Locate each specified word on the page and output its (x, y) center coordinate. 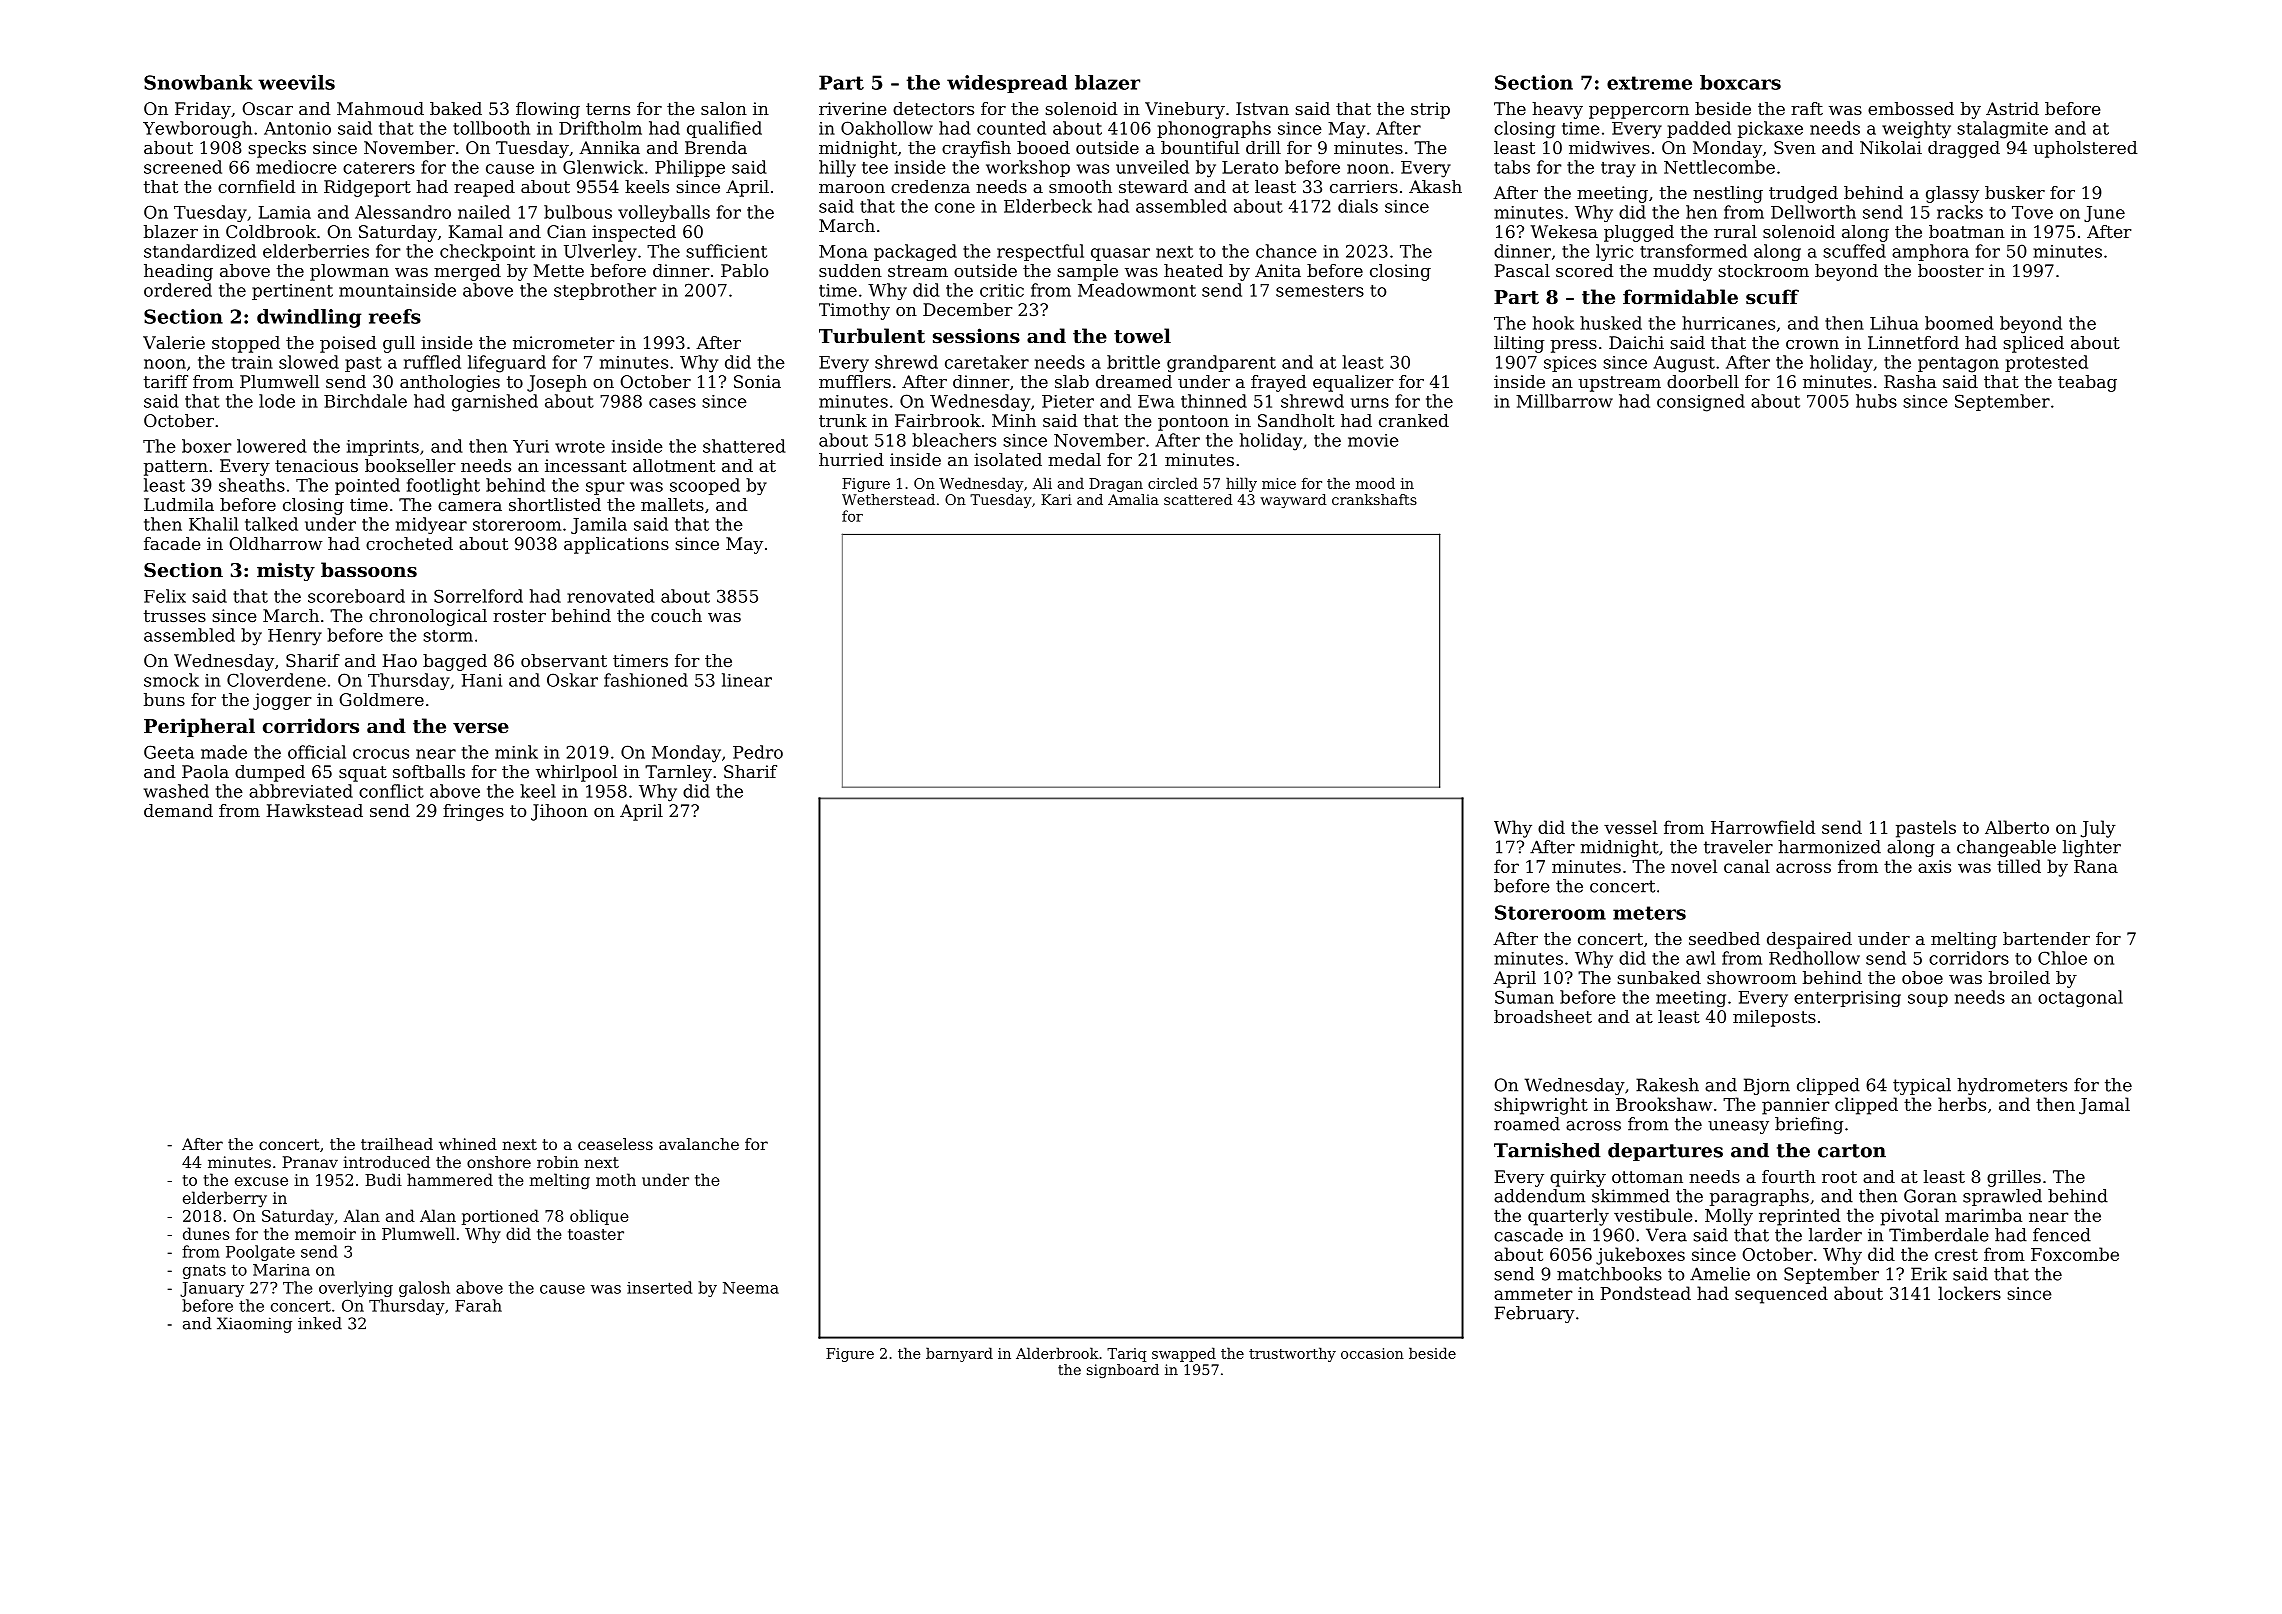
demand (178, 810)
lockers (1969, 1293)
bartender (2046, 938)
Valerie (174, 342)
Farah (478, 1305)
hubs (1876, 401)
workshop (1028, 168)
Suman (1524, 997)
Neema (751, 1288)
